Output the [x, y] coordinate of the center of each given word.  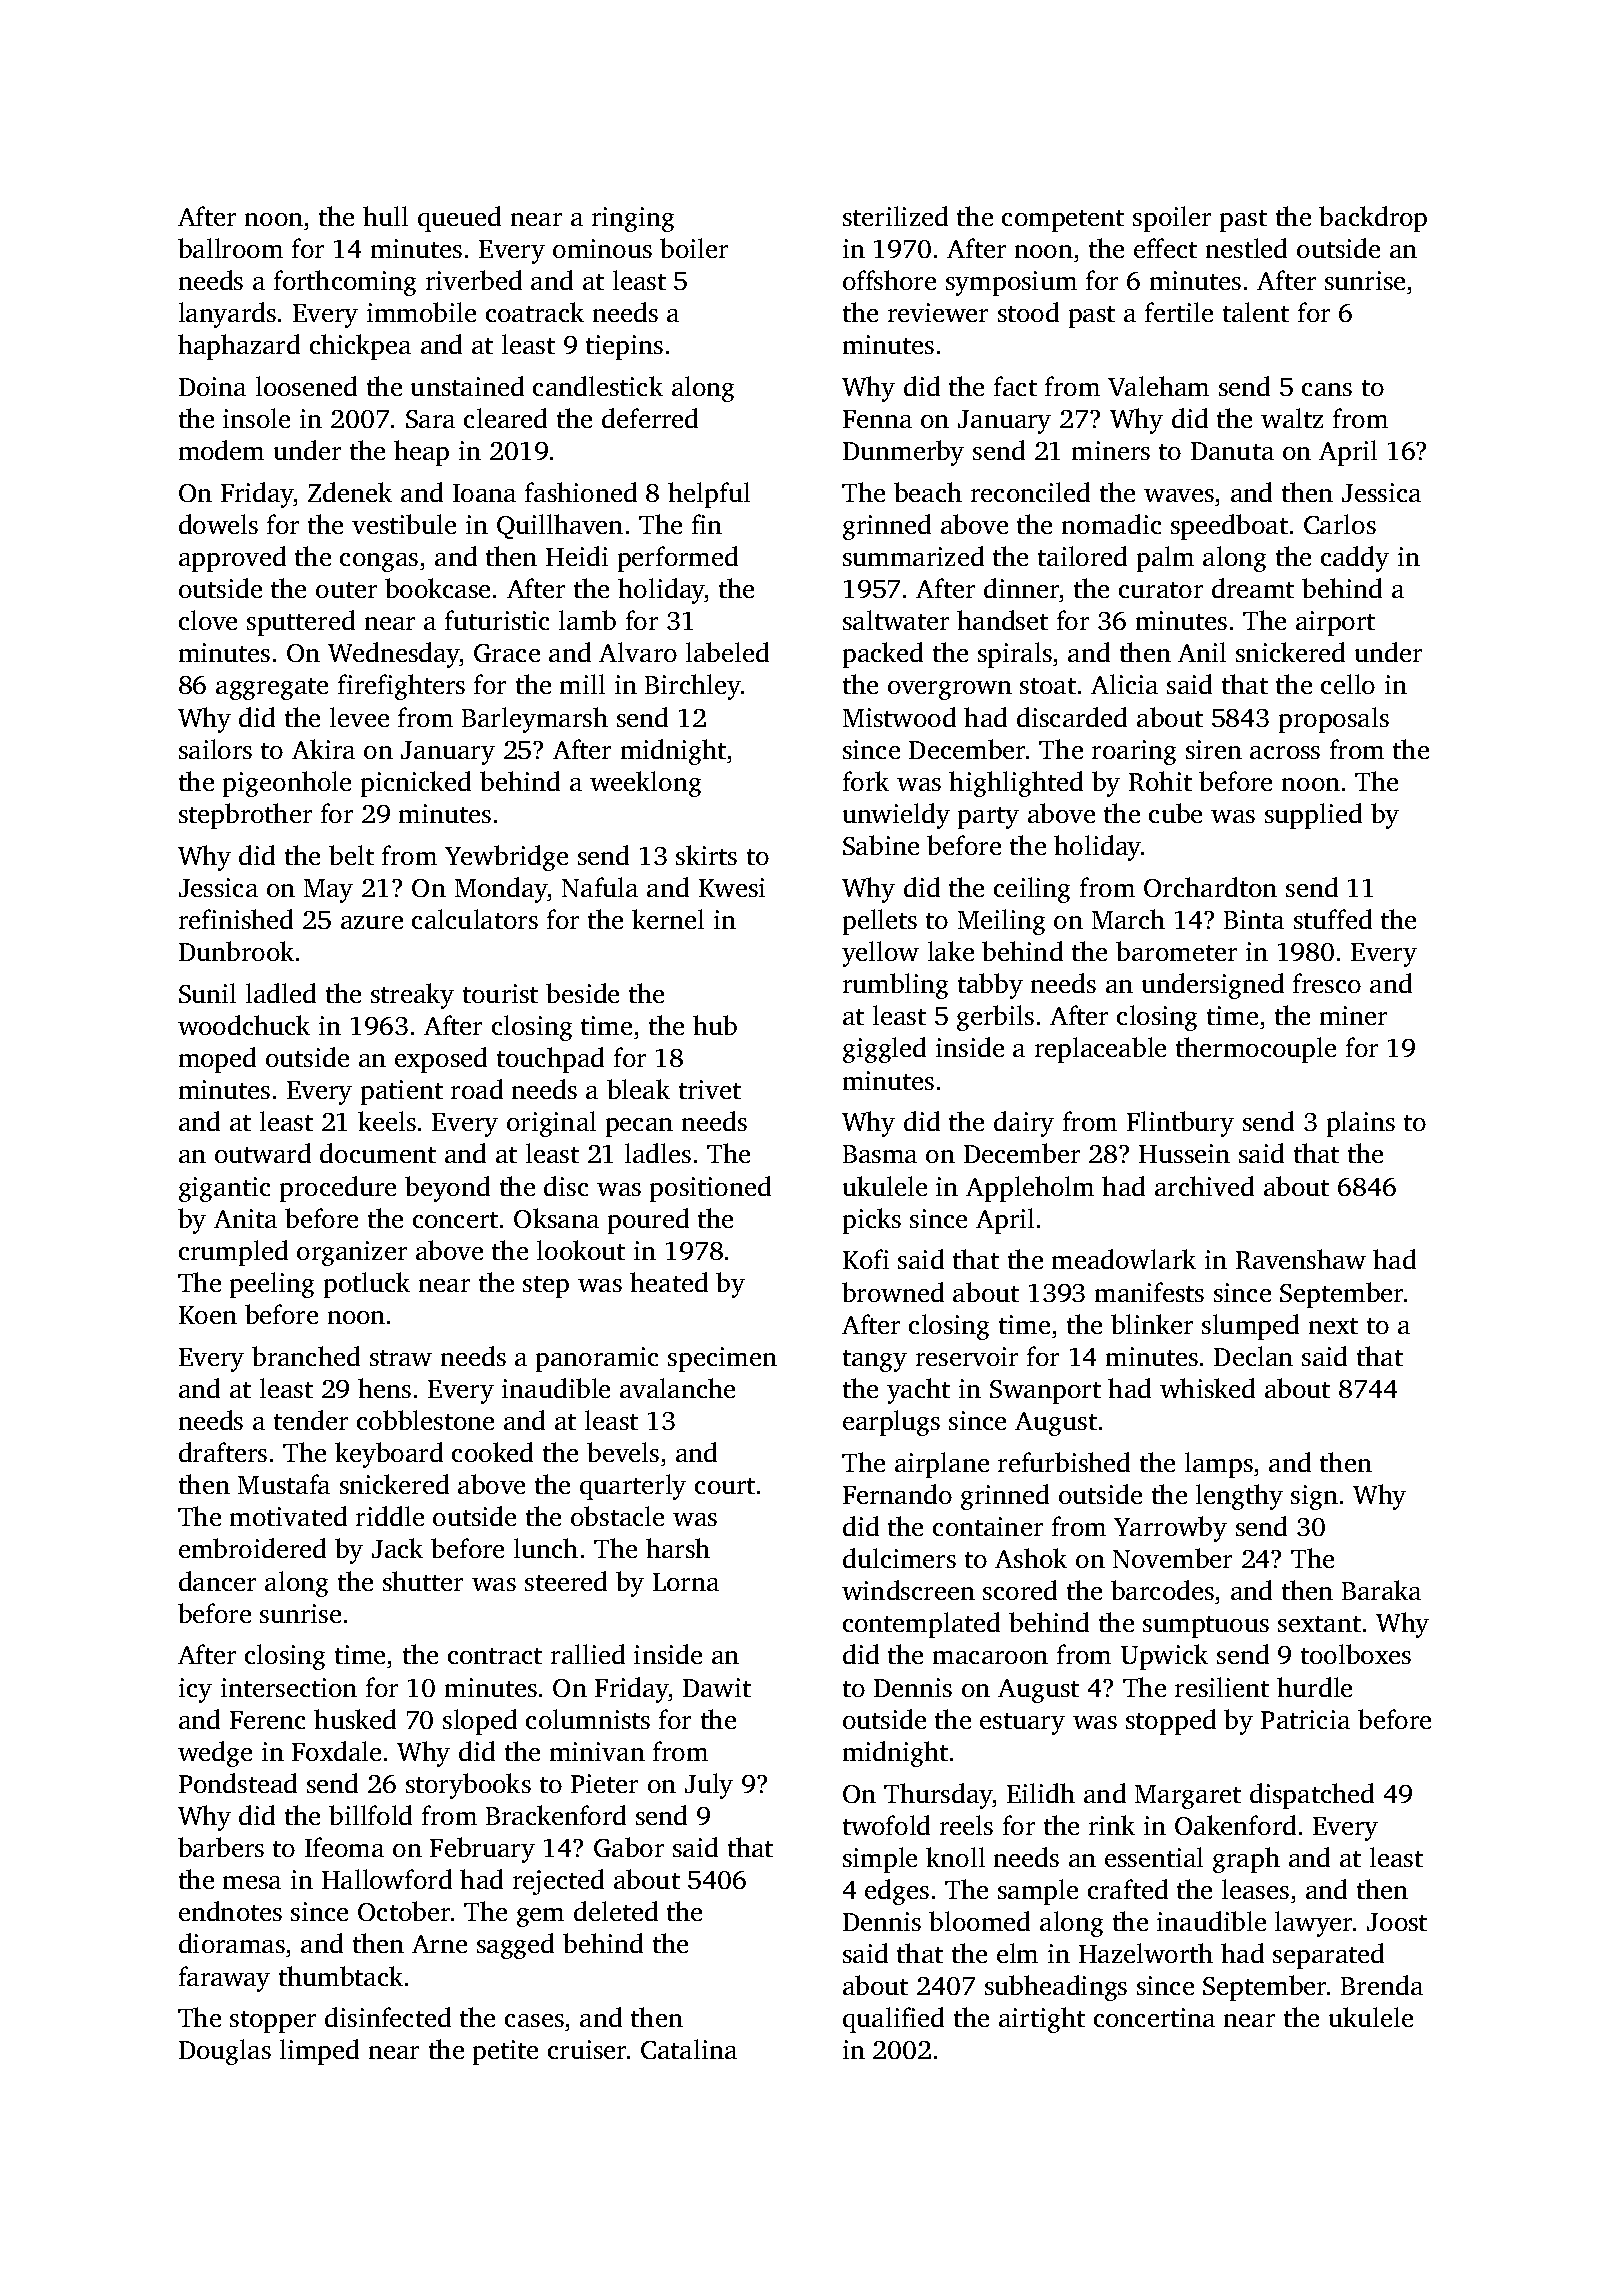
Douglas [225, 2052]
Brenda [1382, 1985]
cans [1327, 389]
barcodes [1162, 1590]
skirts [706, 855]
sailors [215, 749]
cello [1348, 684]
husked [355, 1719]
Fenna [877, 419]
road [477, 1089]
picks [872, 1221]
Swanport [1045, 1392]
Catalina [689, 2049]
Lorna [686, 1582]
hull [385, 216]
